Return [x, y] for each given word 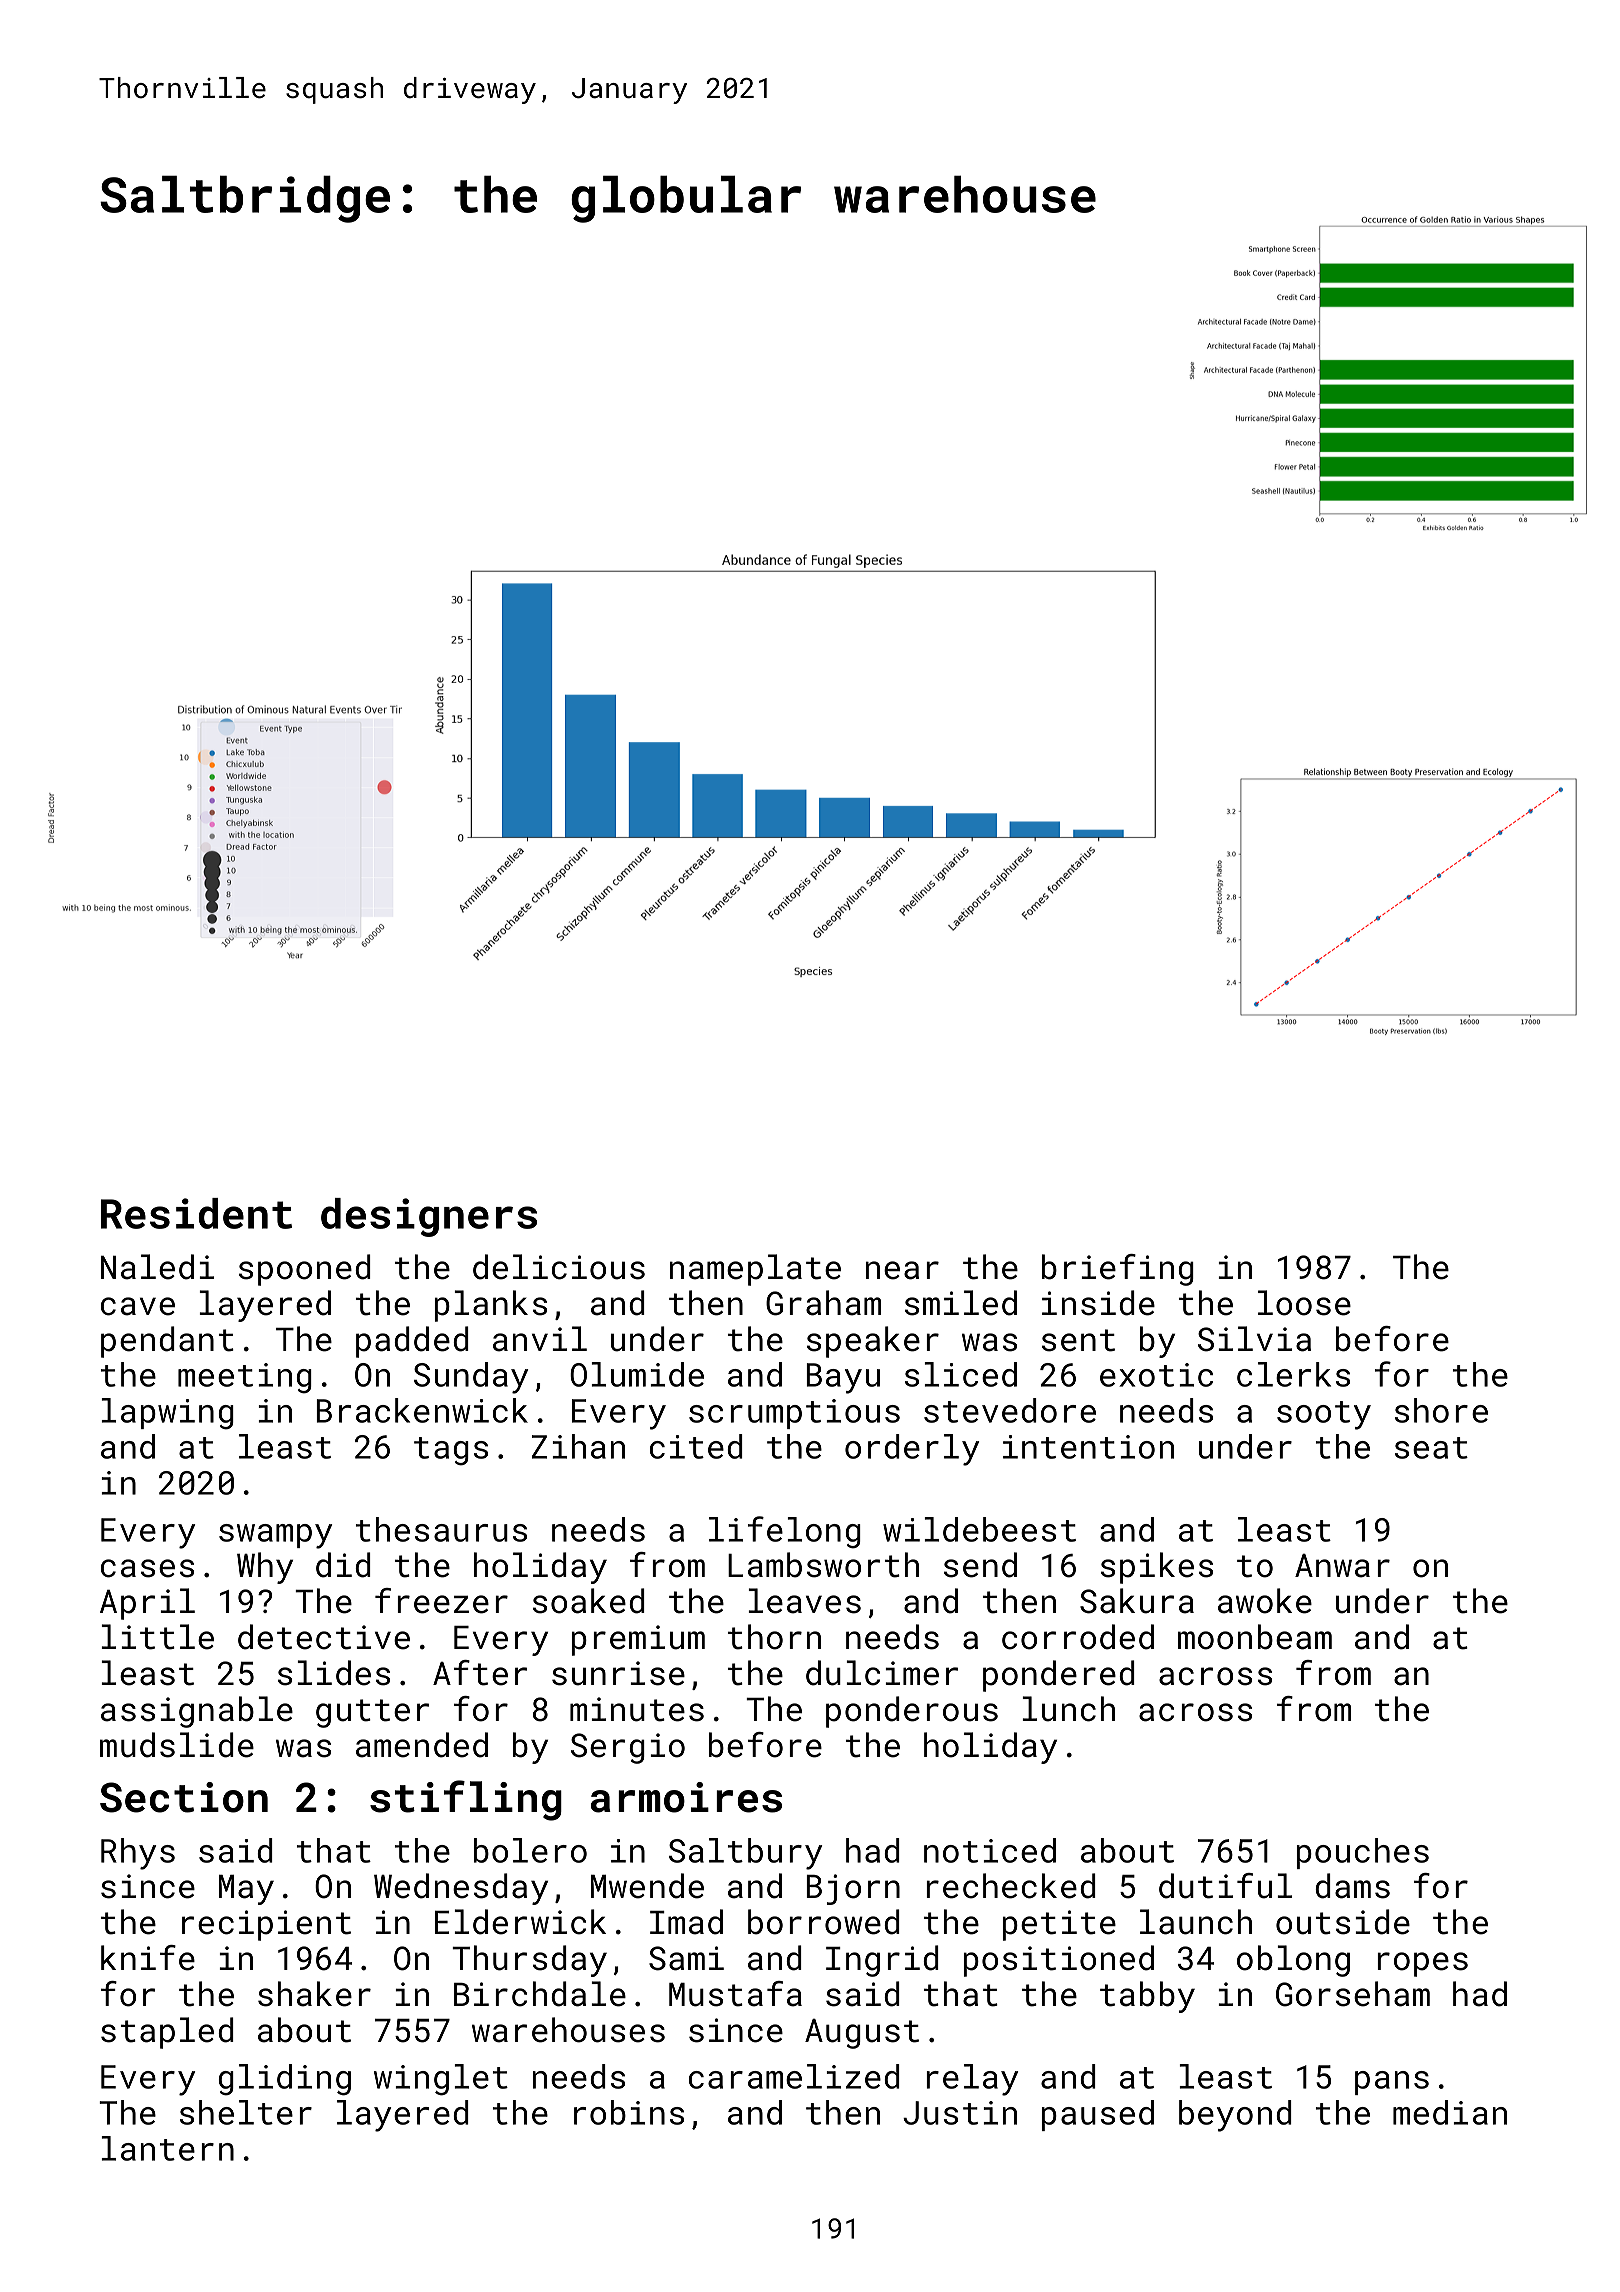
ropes [1422, 1964]
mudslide [177, 1745]
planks [491, 1306]
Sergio [628, 1748]
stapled [167, 2033]
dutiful [1225, 1886]
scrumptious [794, 1414]
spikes [1157, 1568]
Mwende [647, 1886]
